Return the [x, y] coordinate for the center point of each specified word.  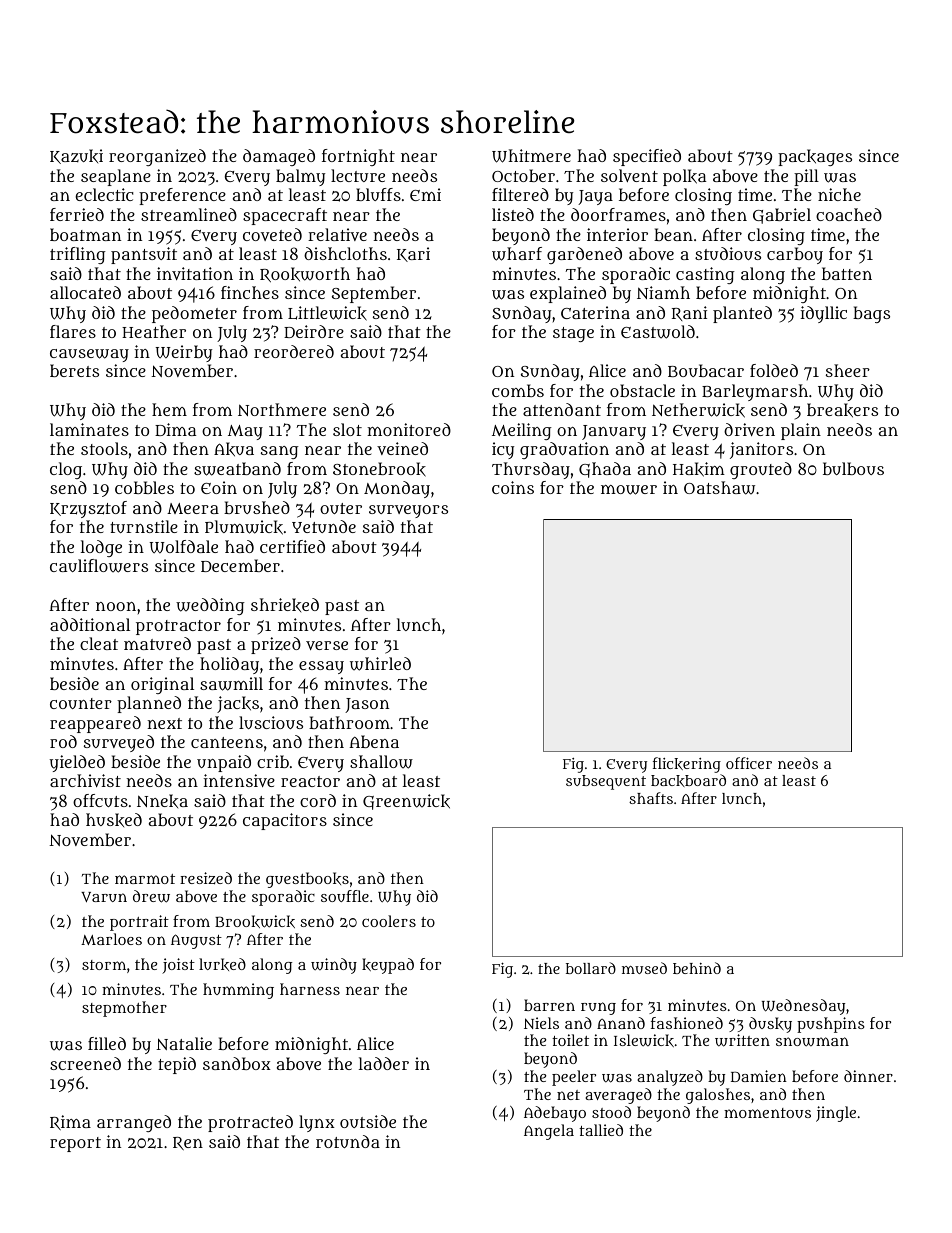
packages [815, 157]
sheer [848, 370]
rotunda [348, 1141]
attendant [562, 409]
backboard [688, 780]
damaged [279, 157]
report [75, 1144]
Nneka [162, 801]
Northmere [282, 409]
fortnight [358, 157]
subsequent [606, 782]
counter [81, 703]
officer [749, 763]
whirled [380, 664]
